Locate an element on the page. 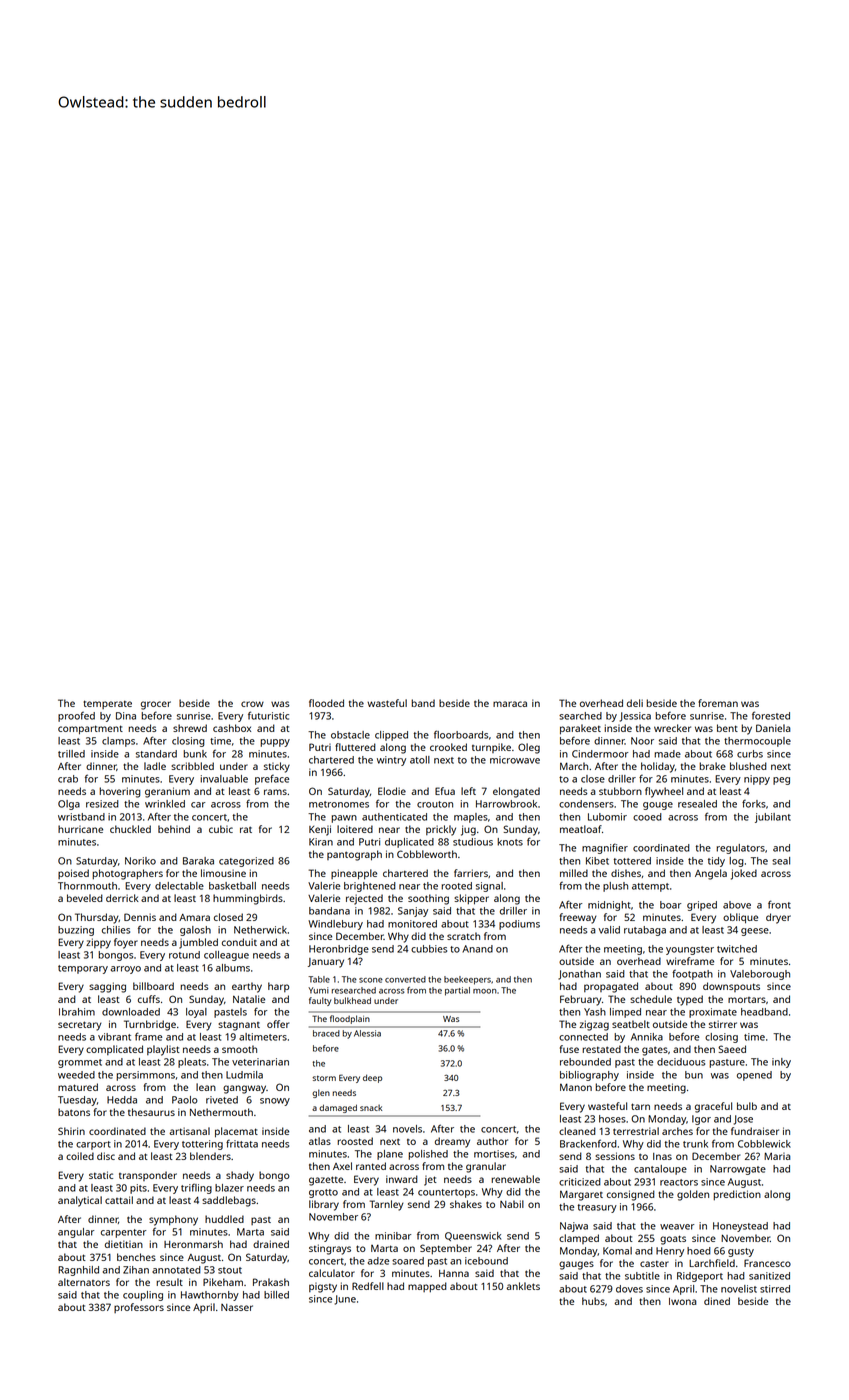  wrecker is located at coordinates (672, 728).
